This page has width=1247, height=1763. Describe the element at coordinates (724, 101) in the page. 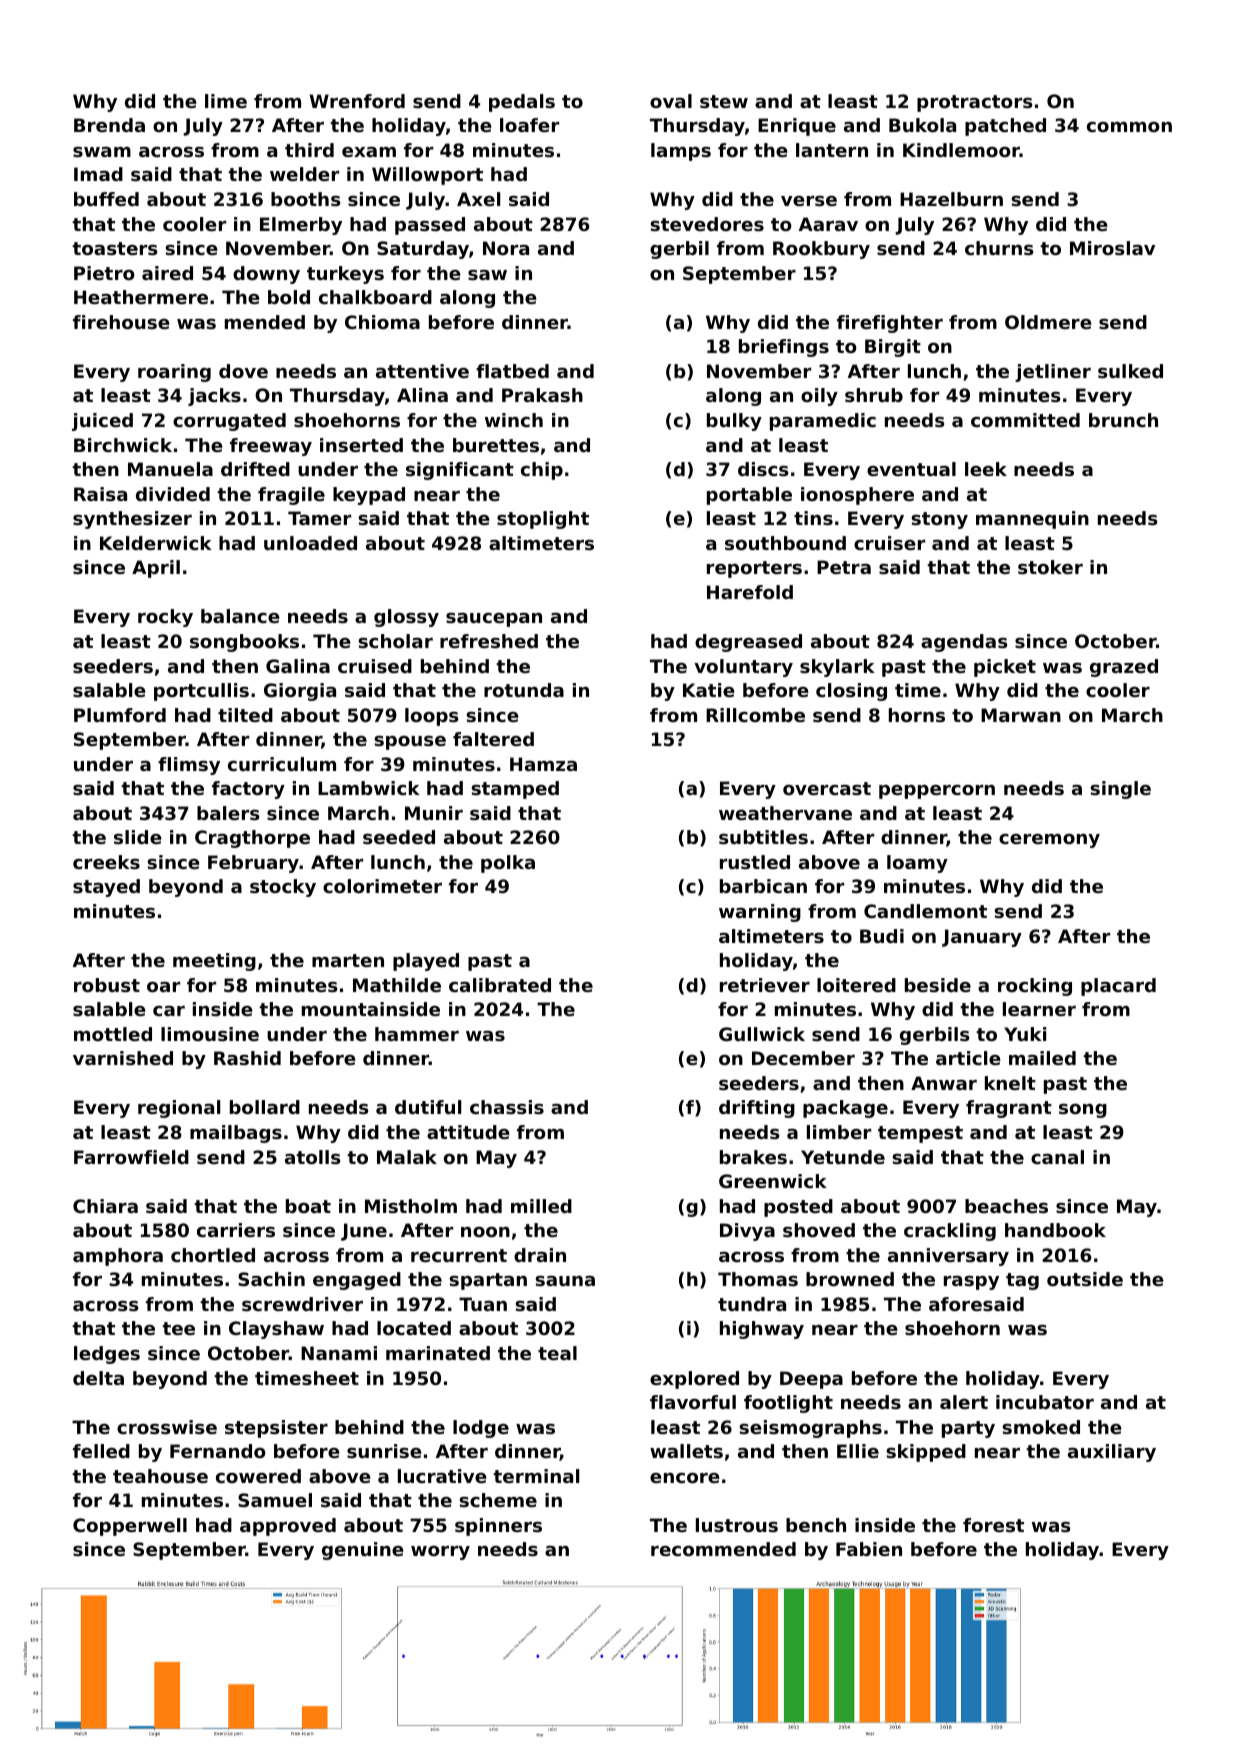

I see `stew` at that location.
